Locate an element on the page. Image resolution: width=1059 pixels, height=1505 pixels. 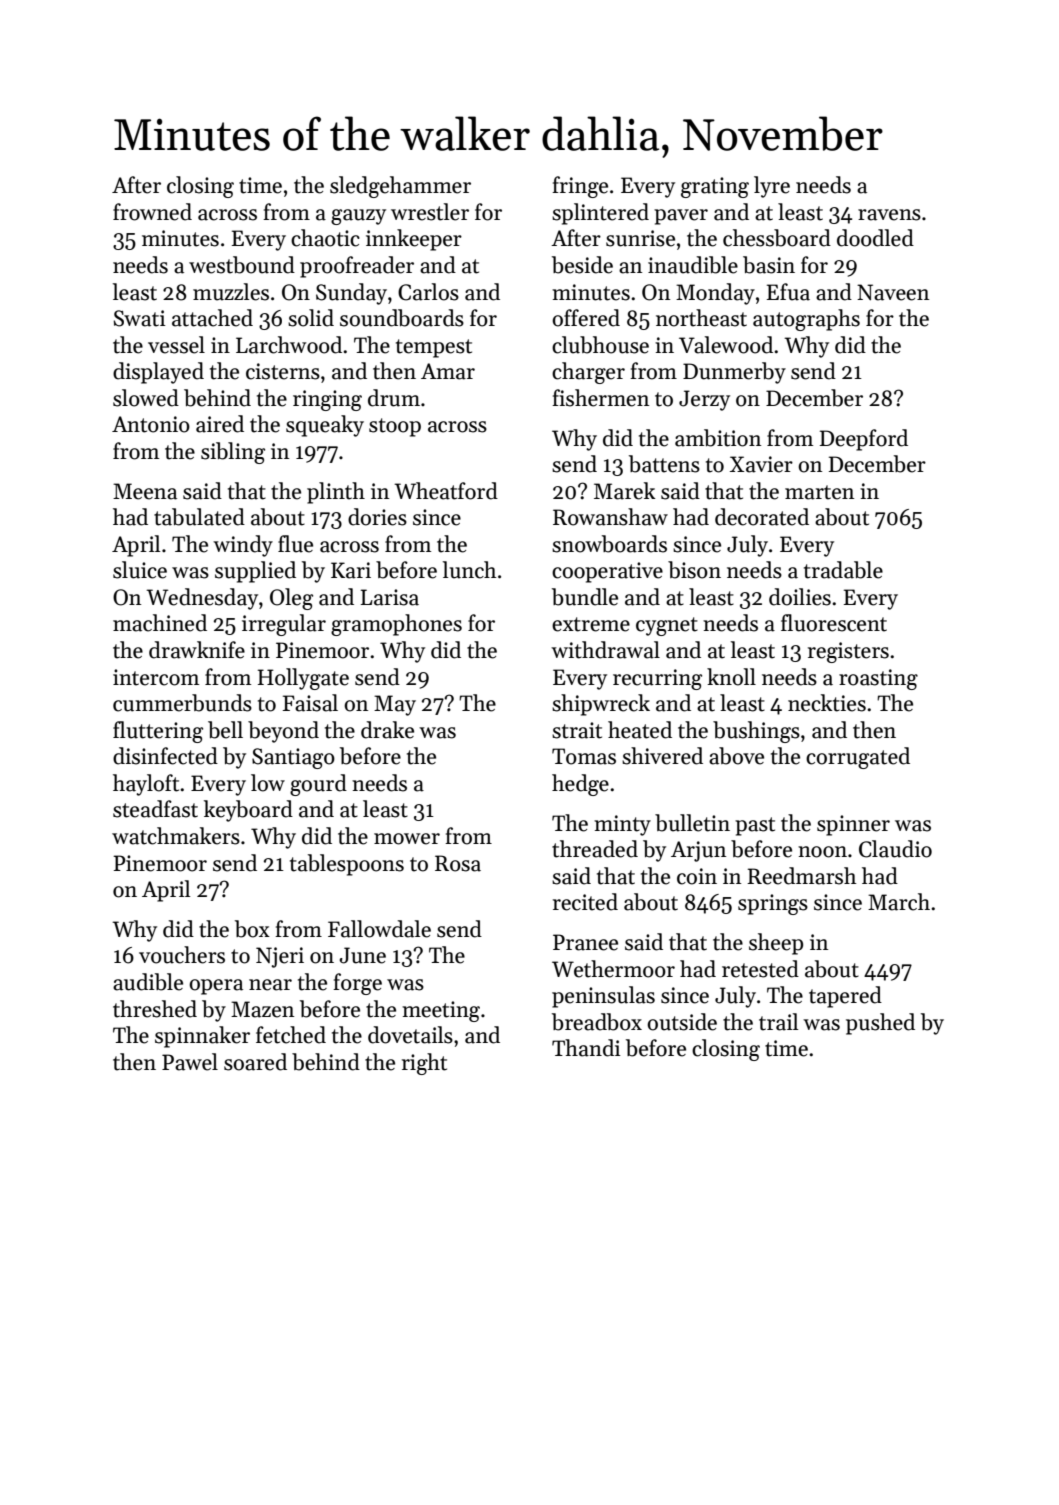
frowned is located at coordinates (152, 212).
